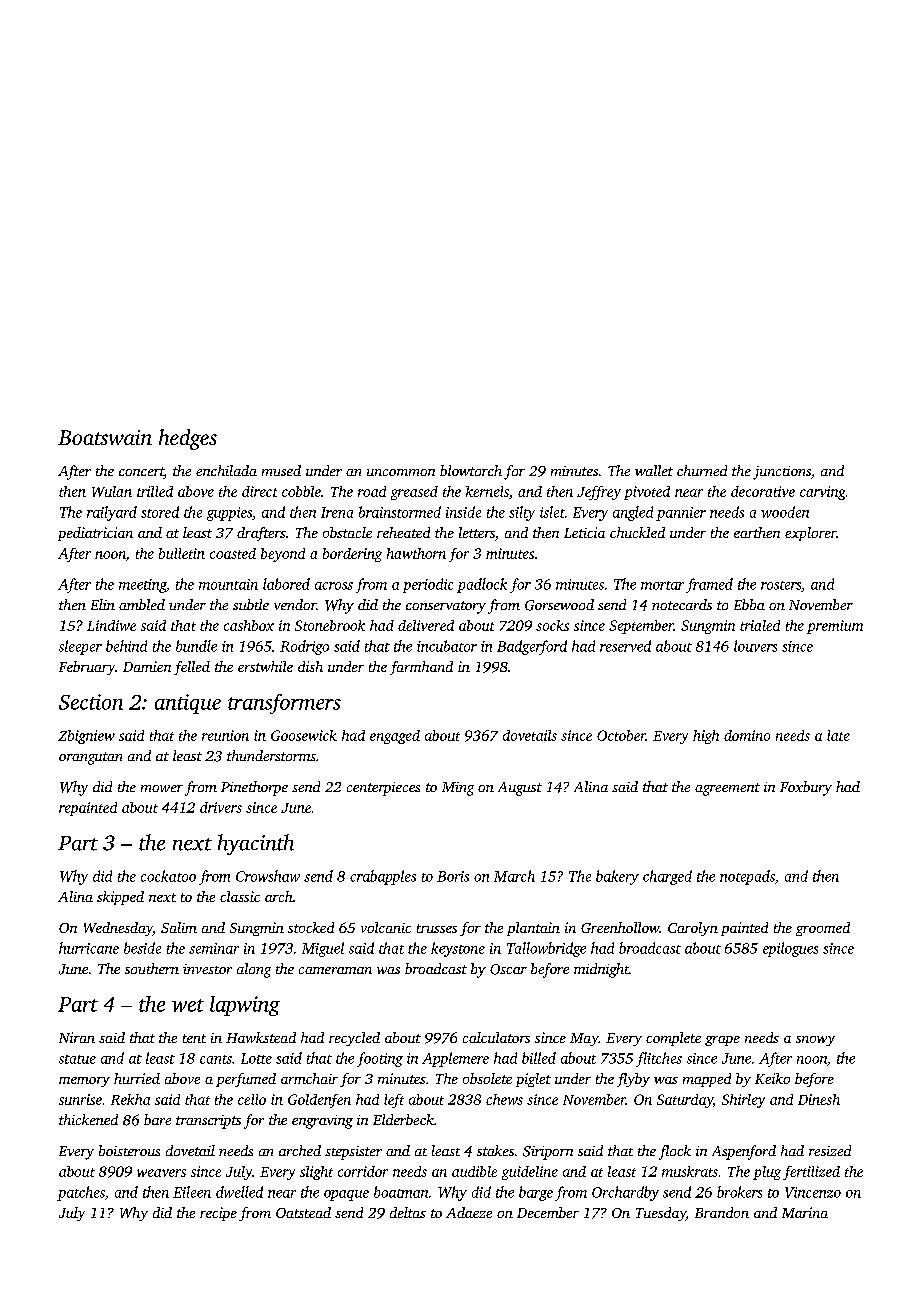 The height and width of the page is (1308, 924). What do you see at coordinates (192, 1192) in the page?
I see `Eileen` at bounding box center [192, 1192].
